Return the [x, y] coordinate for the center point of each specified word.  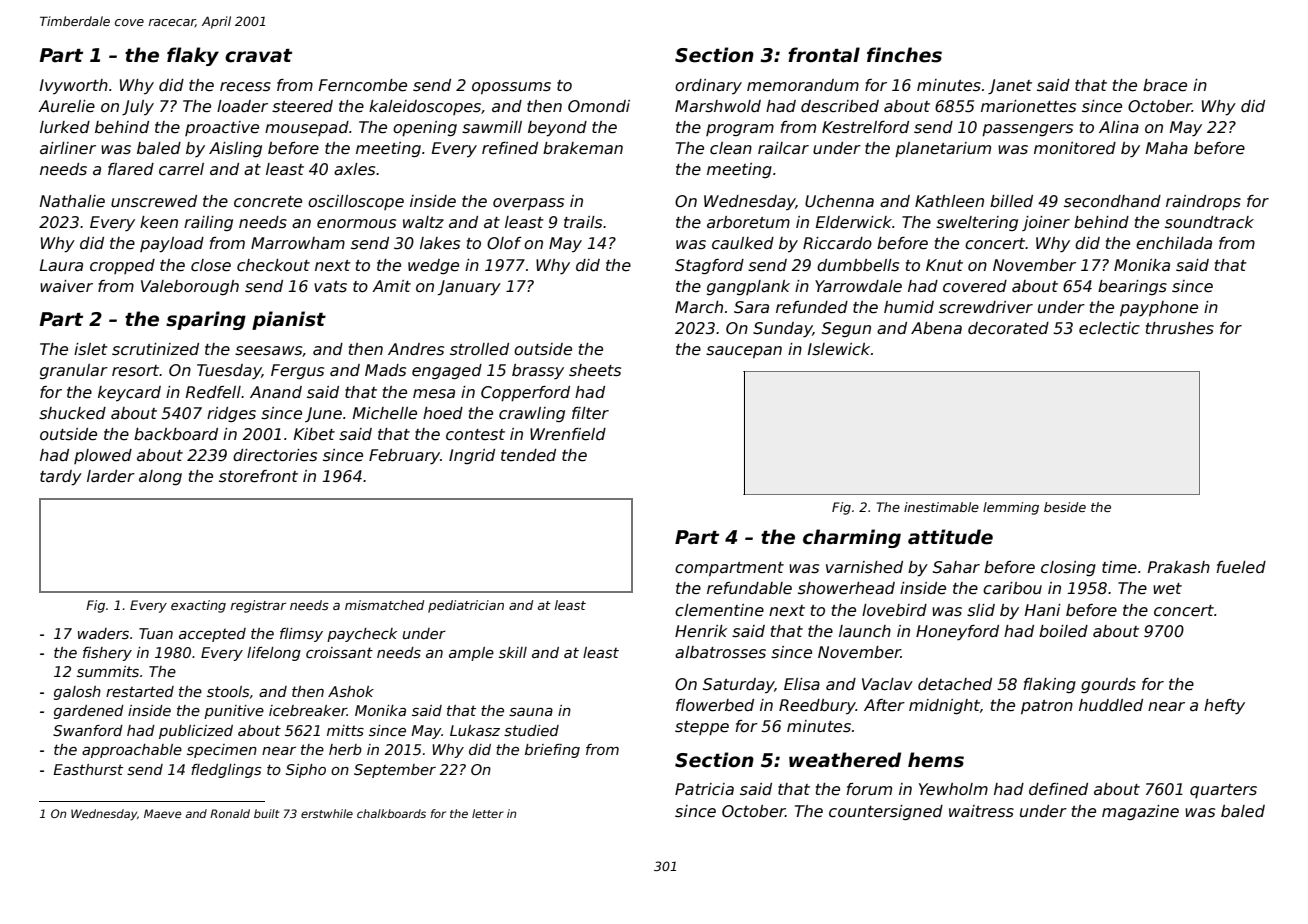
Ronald [230, 813]
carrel [181, 169]
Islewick [839, 349]
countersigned [886, 812]
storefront [258, 476]
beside [1065, 507]
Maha [1167, 148]
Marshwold [718, 106]
